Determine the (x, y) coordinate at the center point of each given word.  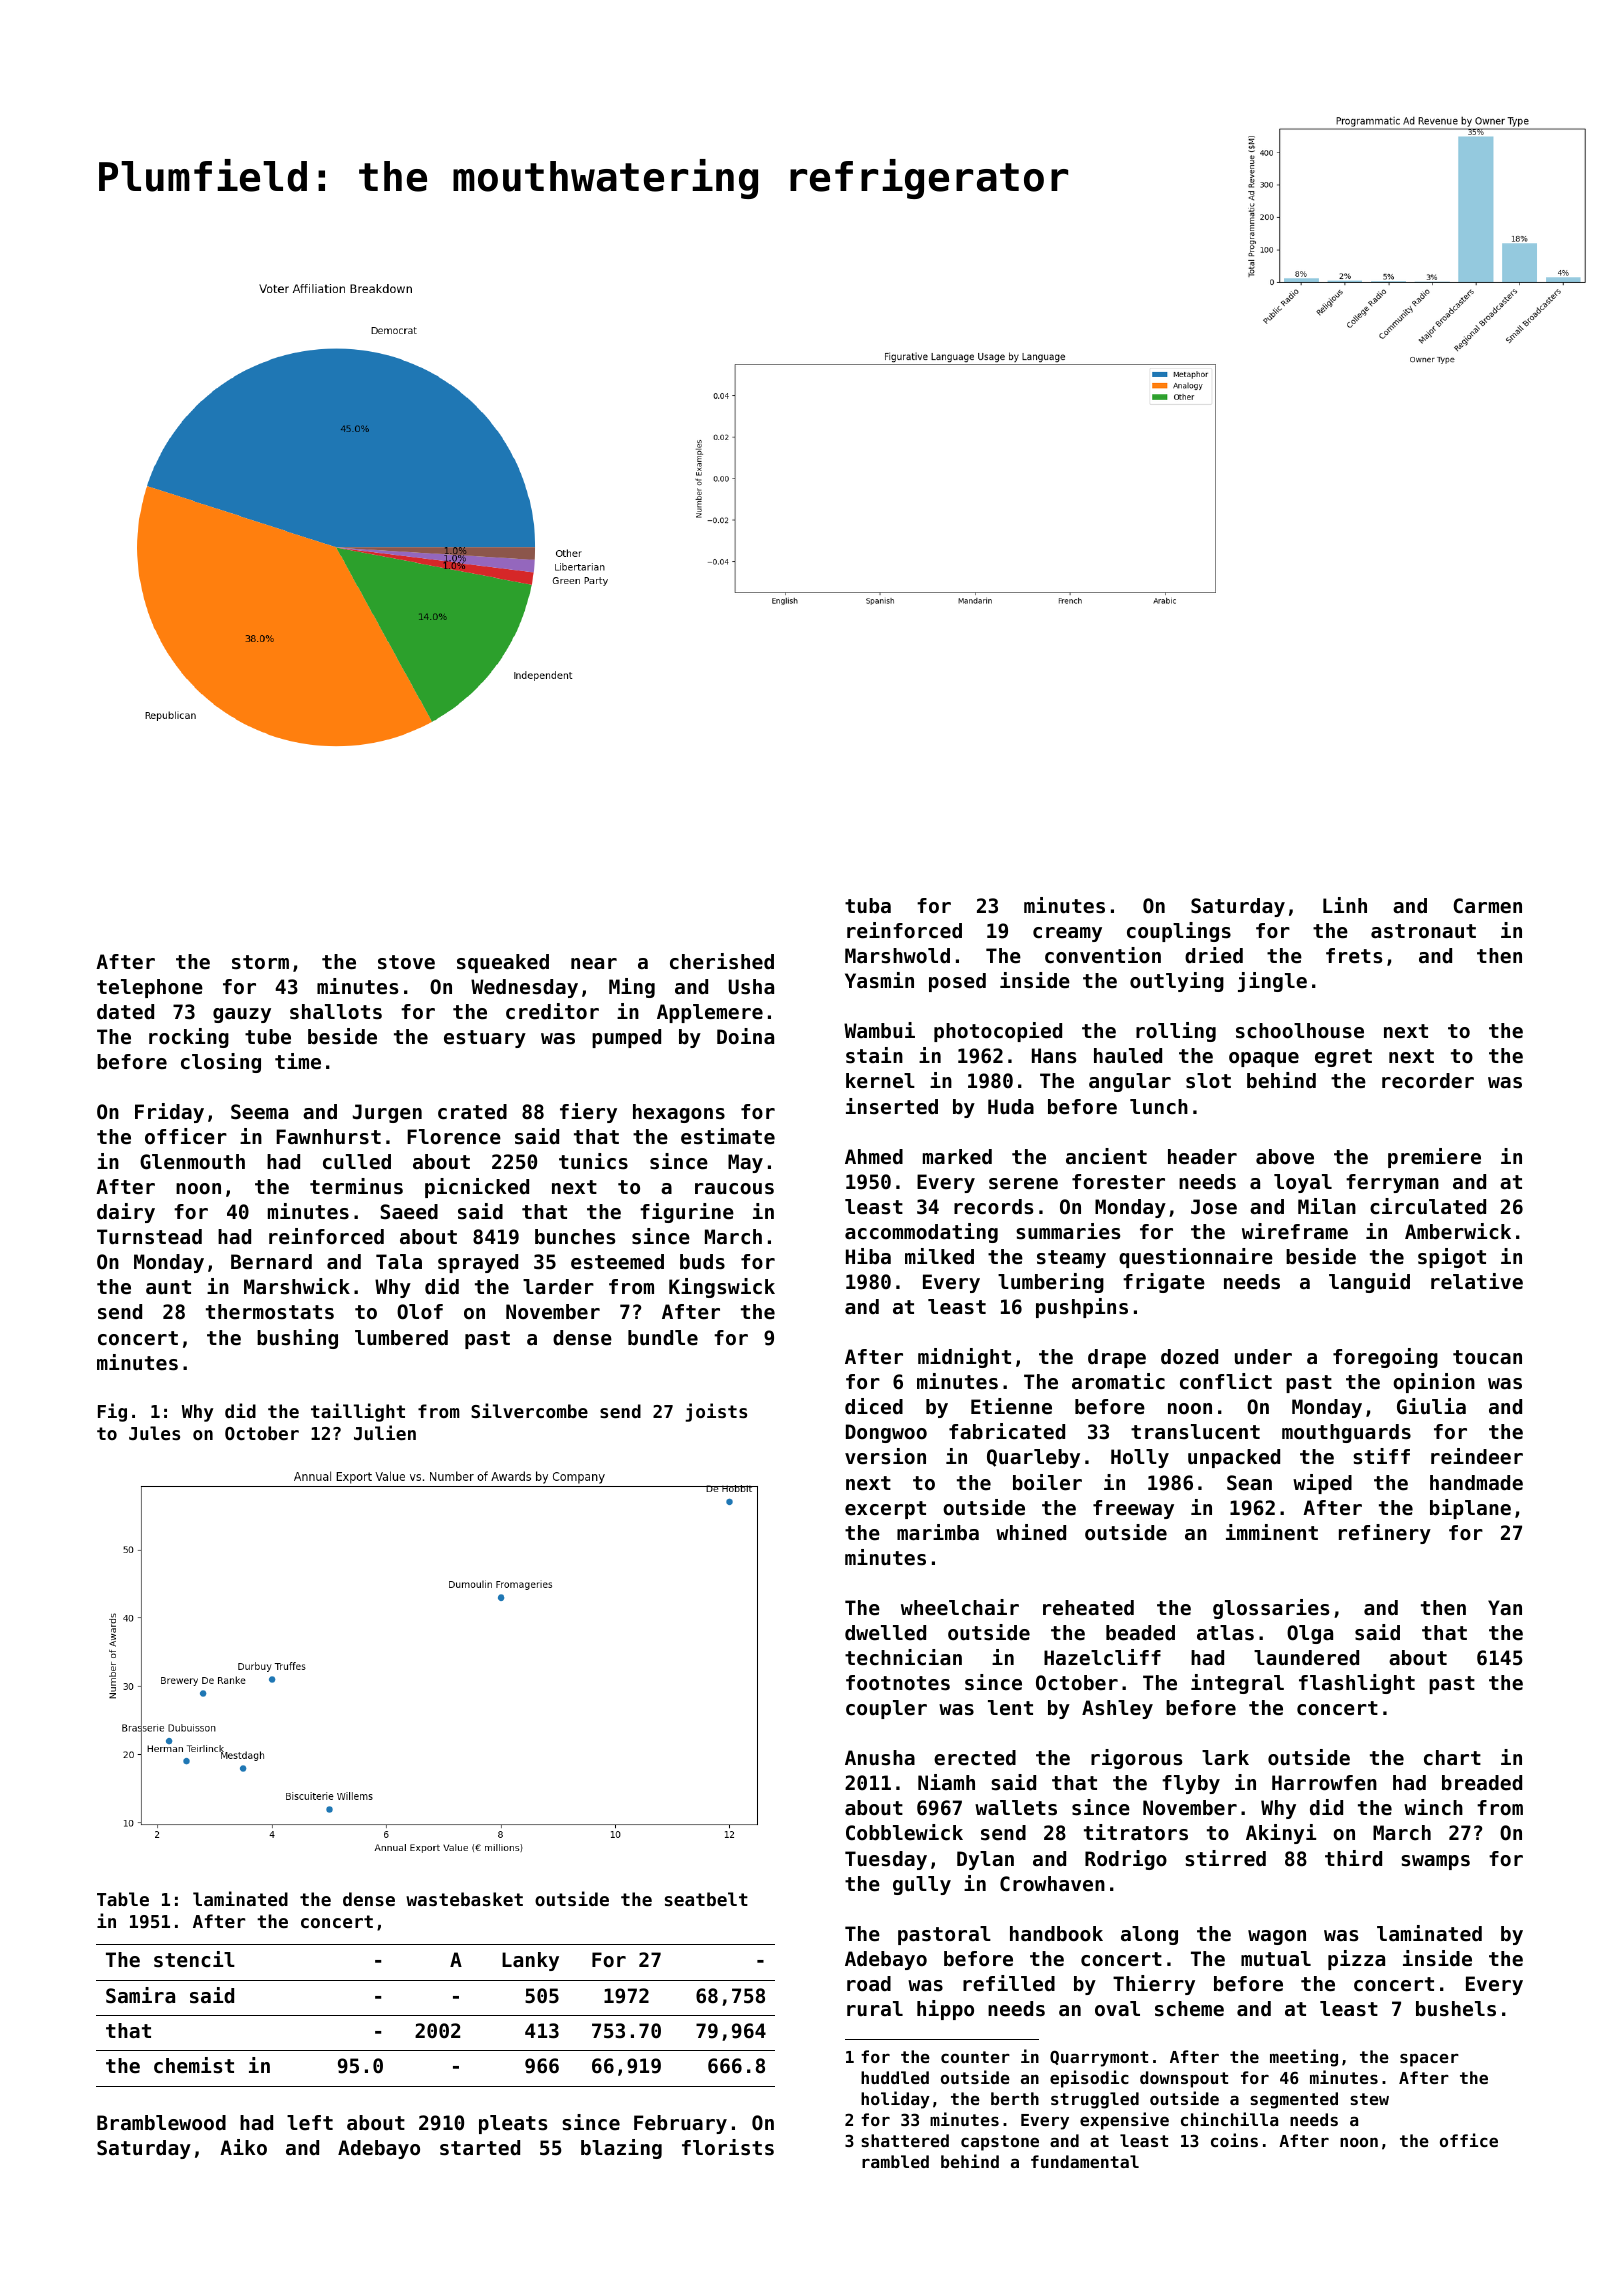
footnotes (898, 1683)
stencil (194, 1959)
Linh (1345, 905)
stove (406, 962)
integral (1237, 1684)
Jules (154, 1433)
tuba (868, 906)
